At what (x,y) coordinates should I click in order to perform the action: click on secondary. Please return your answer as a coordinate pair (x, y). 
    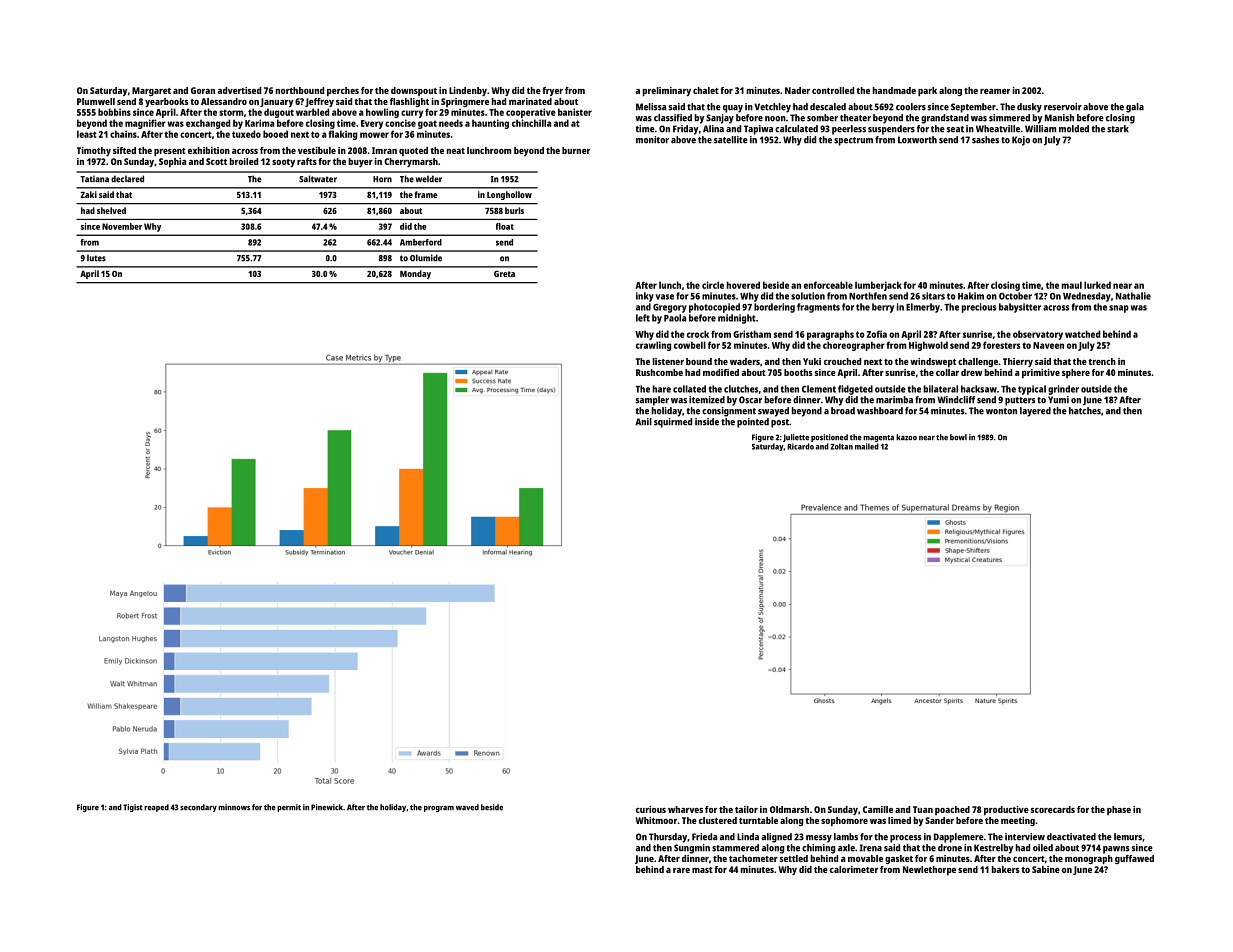
    Looking at the image, I should click on (198, 808).
